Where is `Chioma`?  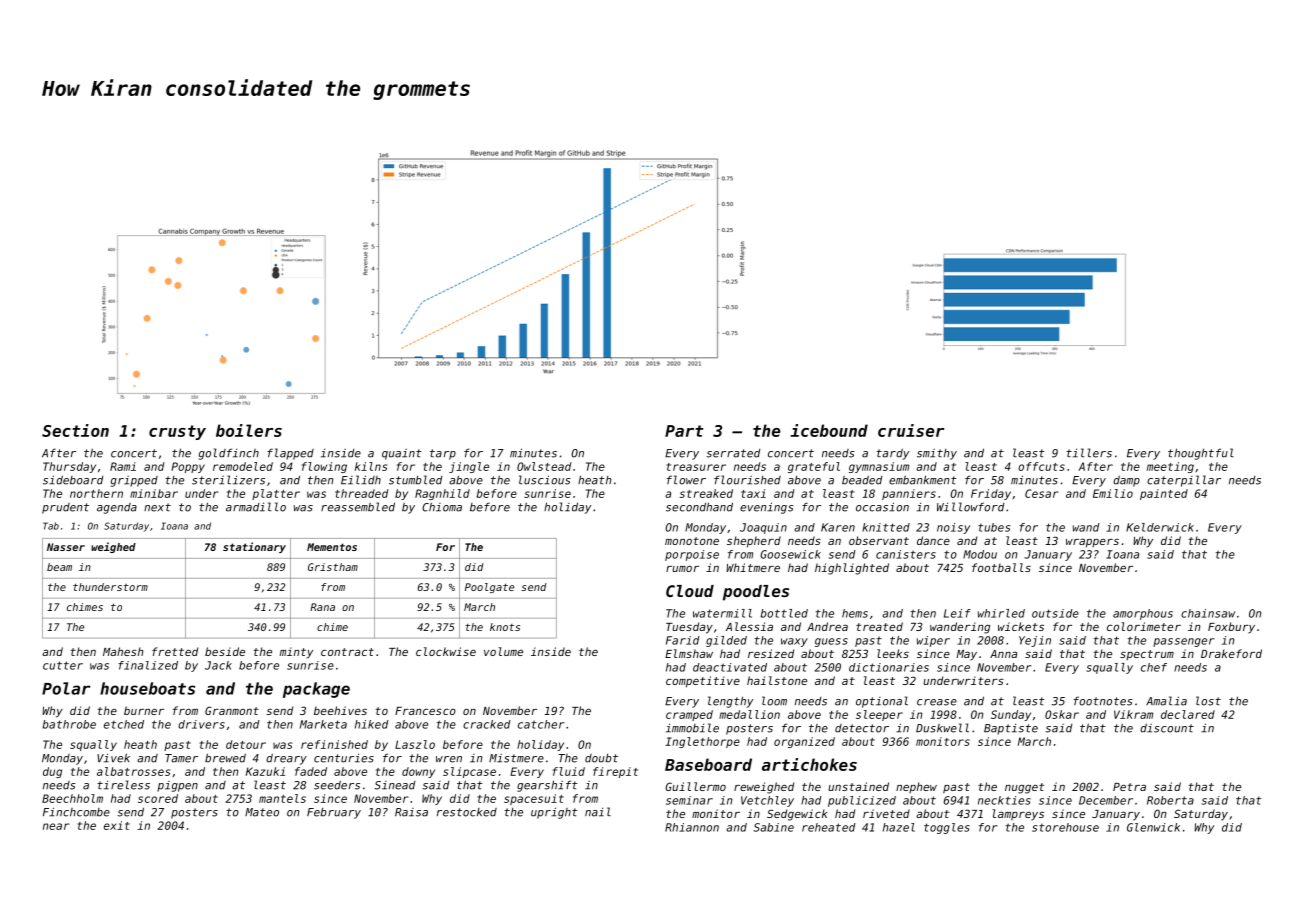 Chioma is located at coordinates (442, 507).
